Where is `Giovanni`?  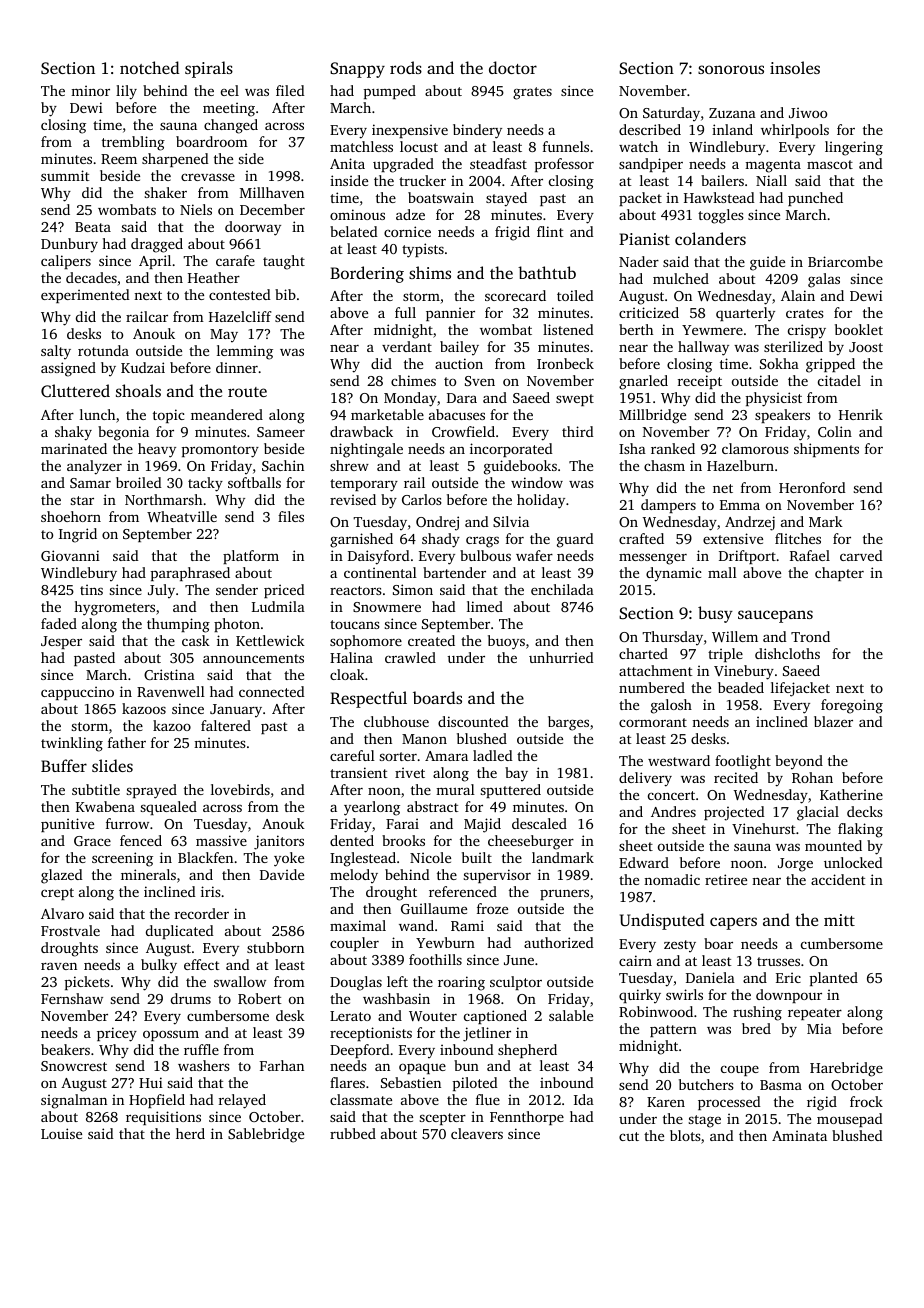
Giovanni is located at coordinates (70, 555).
